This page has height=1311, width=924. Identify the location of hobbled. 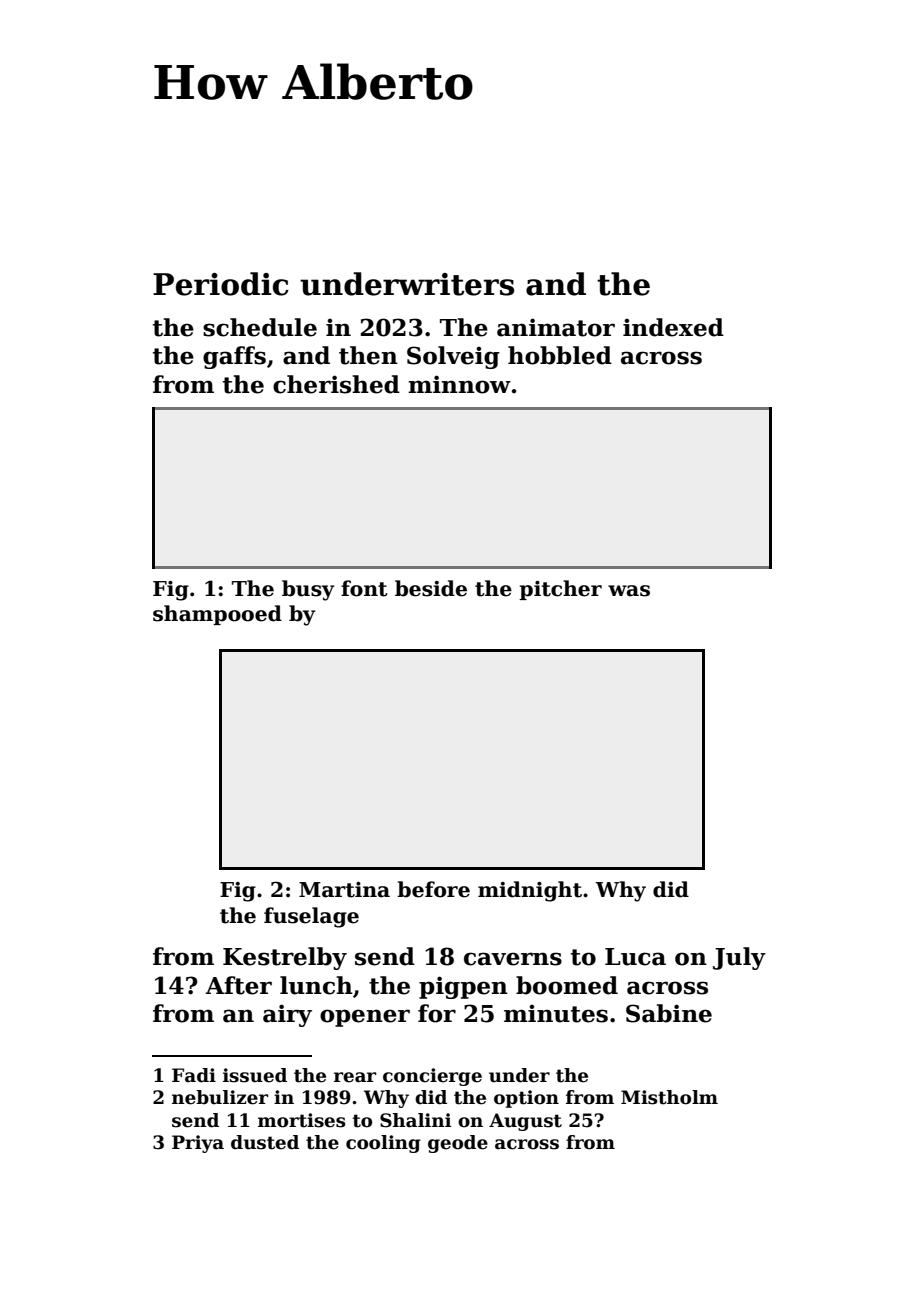
(560, 355).
